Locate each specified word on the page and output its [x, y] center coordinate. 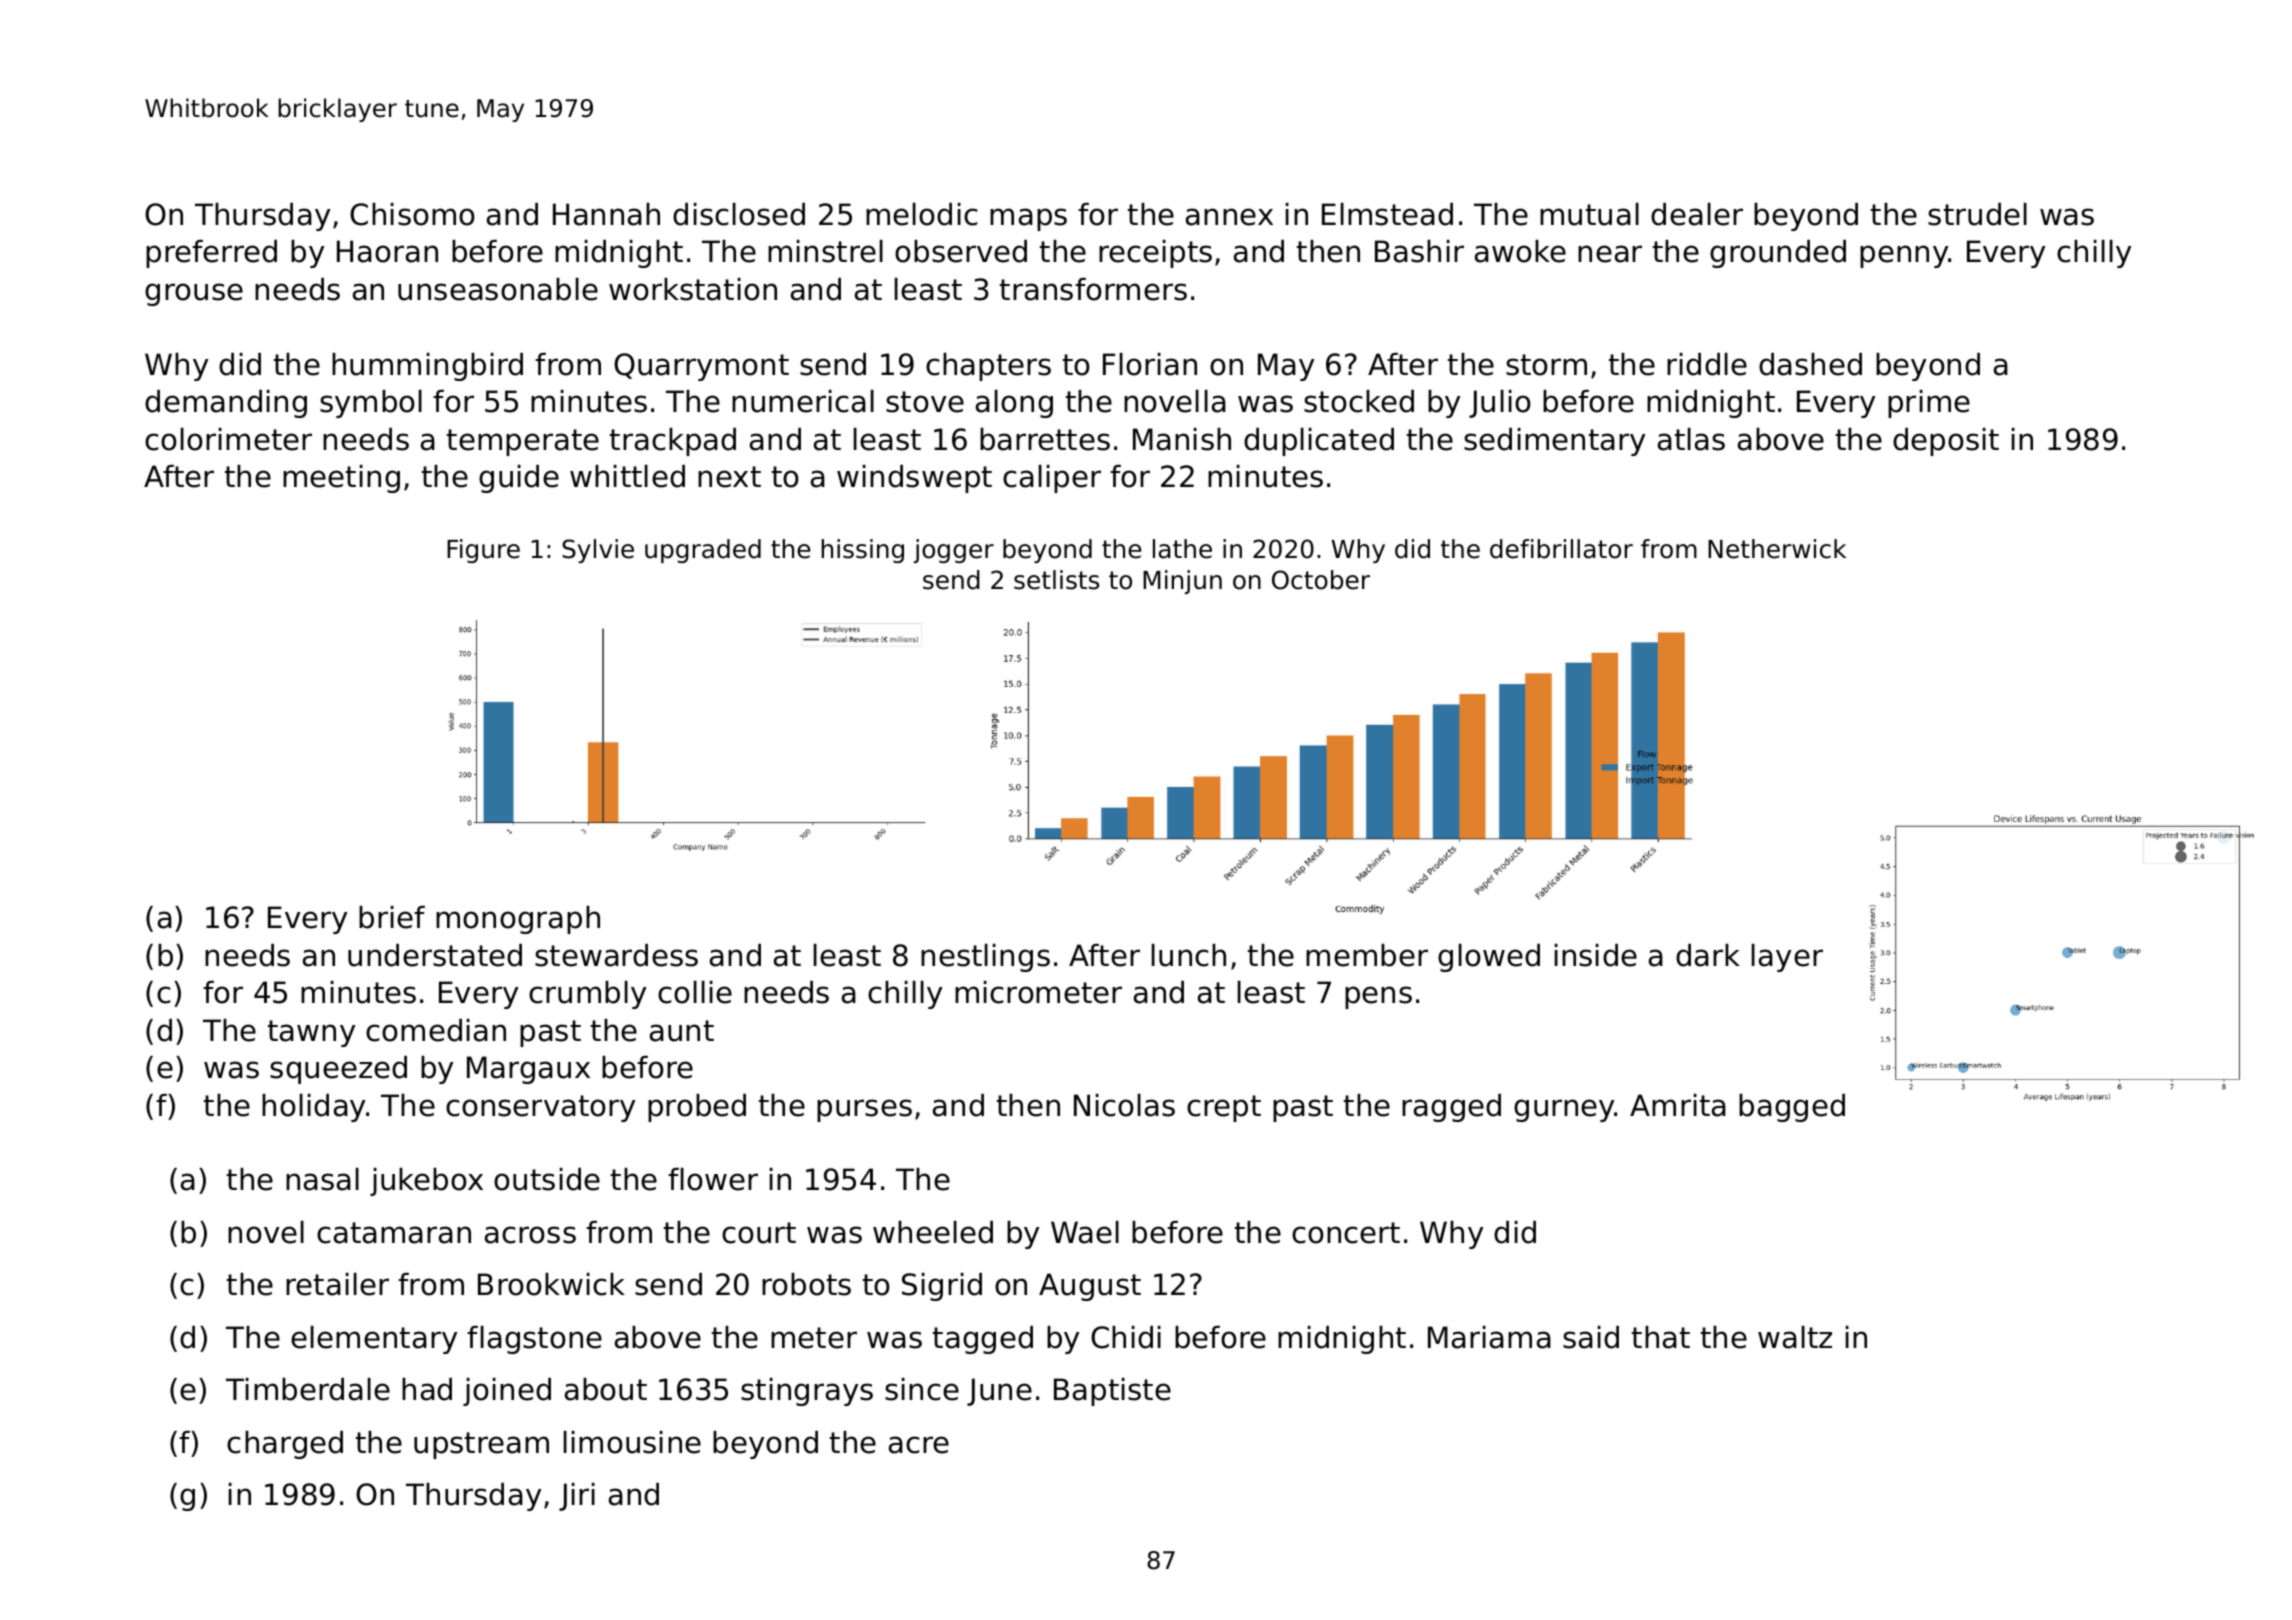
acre [919, 1445]
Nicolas [1124, 1105]
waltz [1795, 1337]
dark [1708, 955]
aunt [682, 1031]
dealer [1697, 214]
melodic [922, 214]
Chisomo [412, 214]
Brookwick [551, 1284]
